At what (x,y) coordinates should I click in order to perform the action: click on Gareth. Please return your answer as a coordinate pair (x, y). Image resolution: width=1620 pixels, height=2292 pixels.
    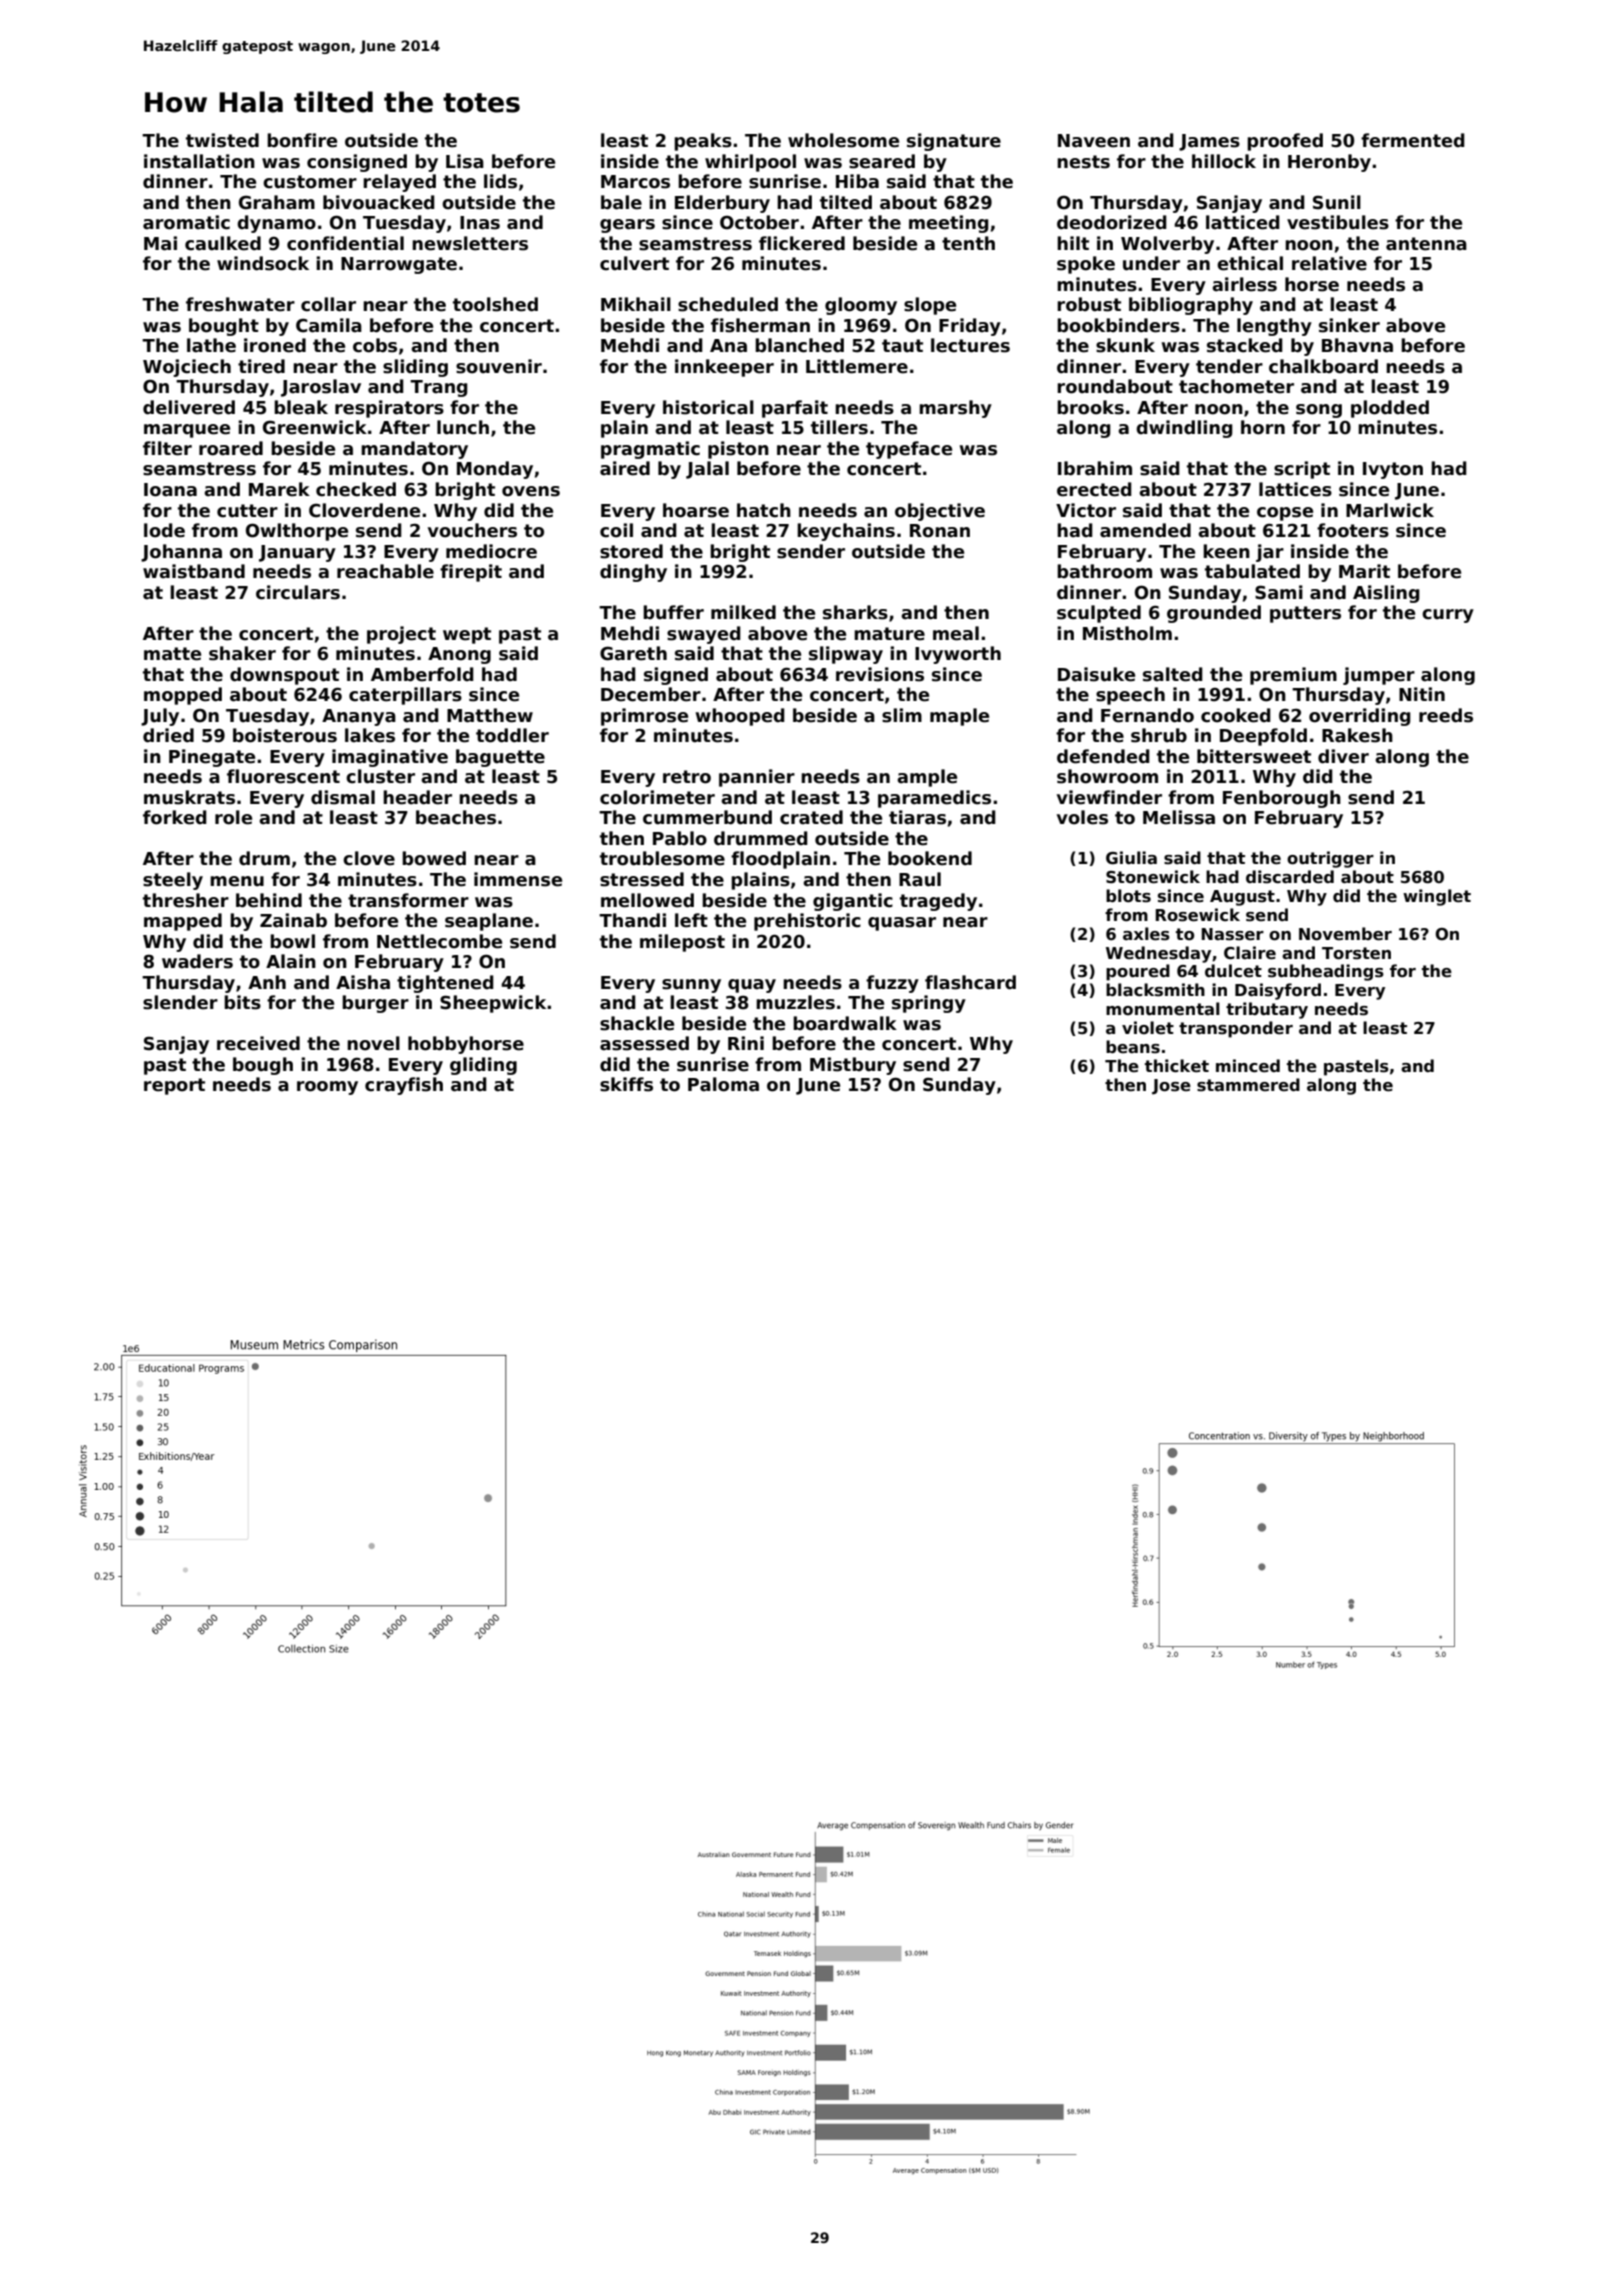
    Looking at the image, I should click on (633, 653).
